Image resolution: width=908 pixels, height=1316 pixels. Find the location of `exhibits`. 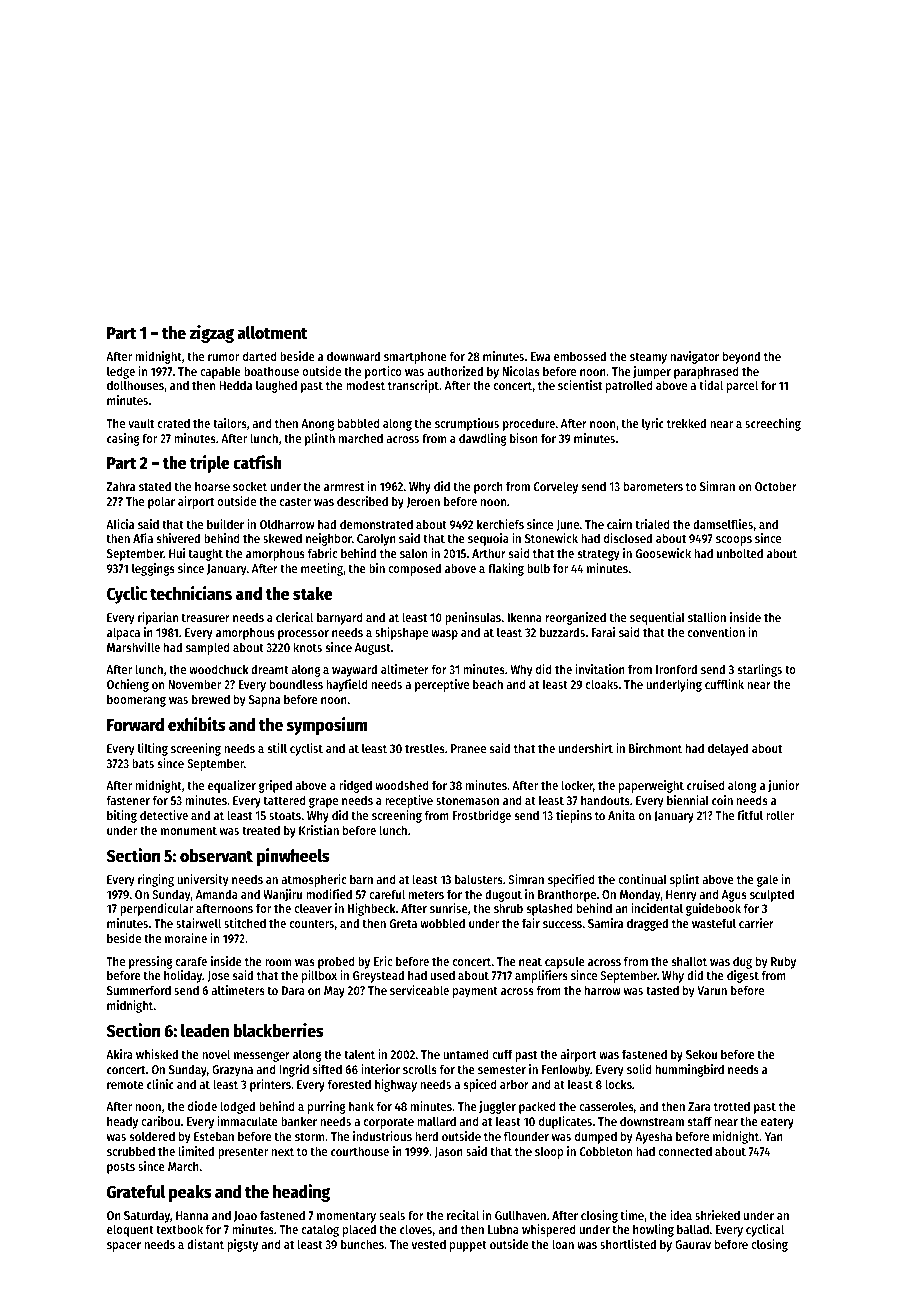

exhibits is located at coordinates (197, 724).
